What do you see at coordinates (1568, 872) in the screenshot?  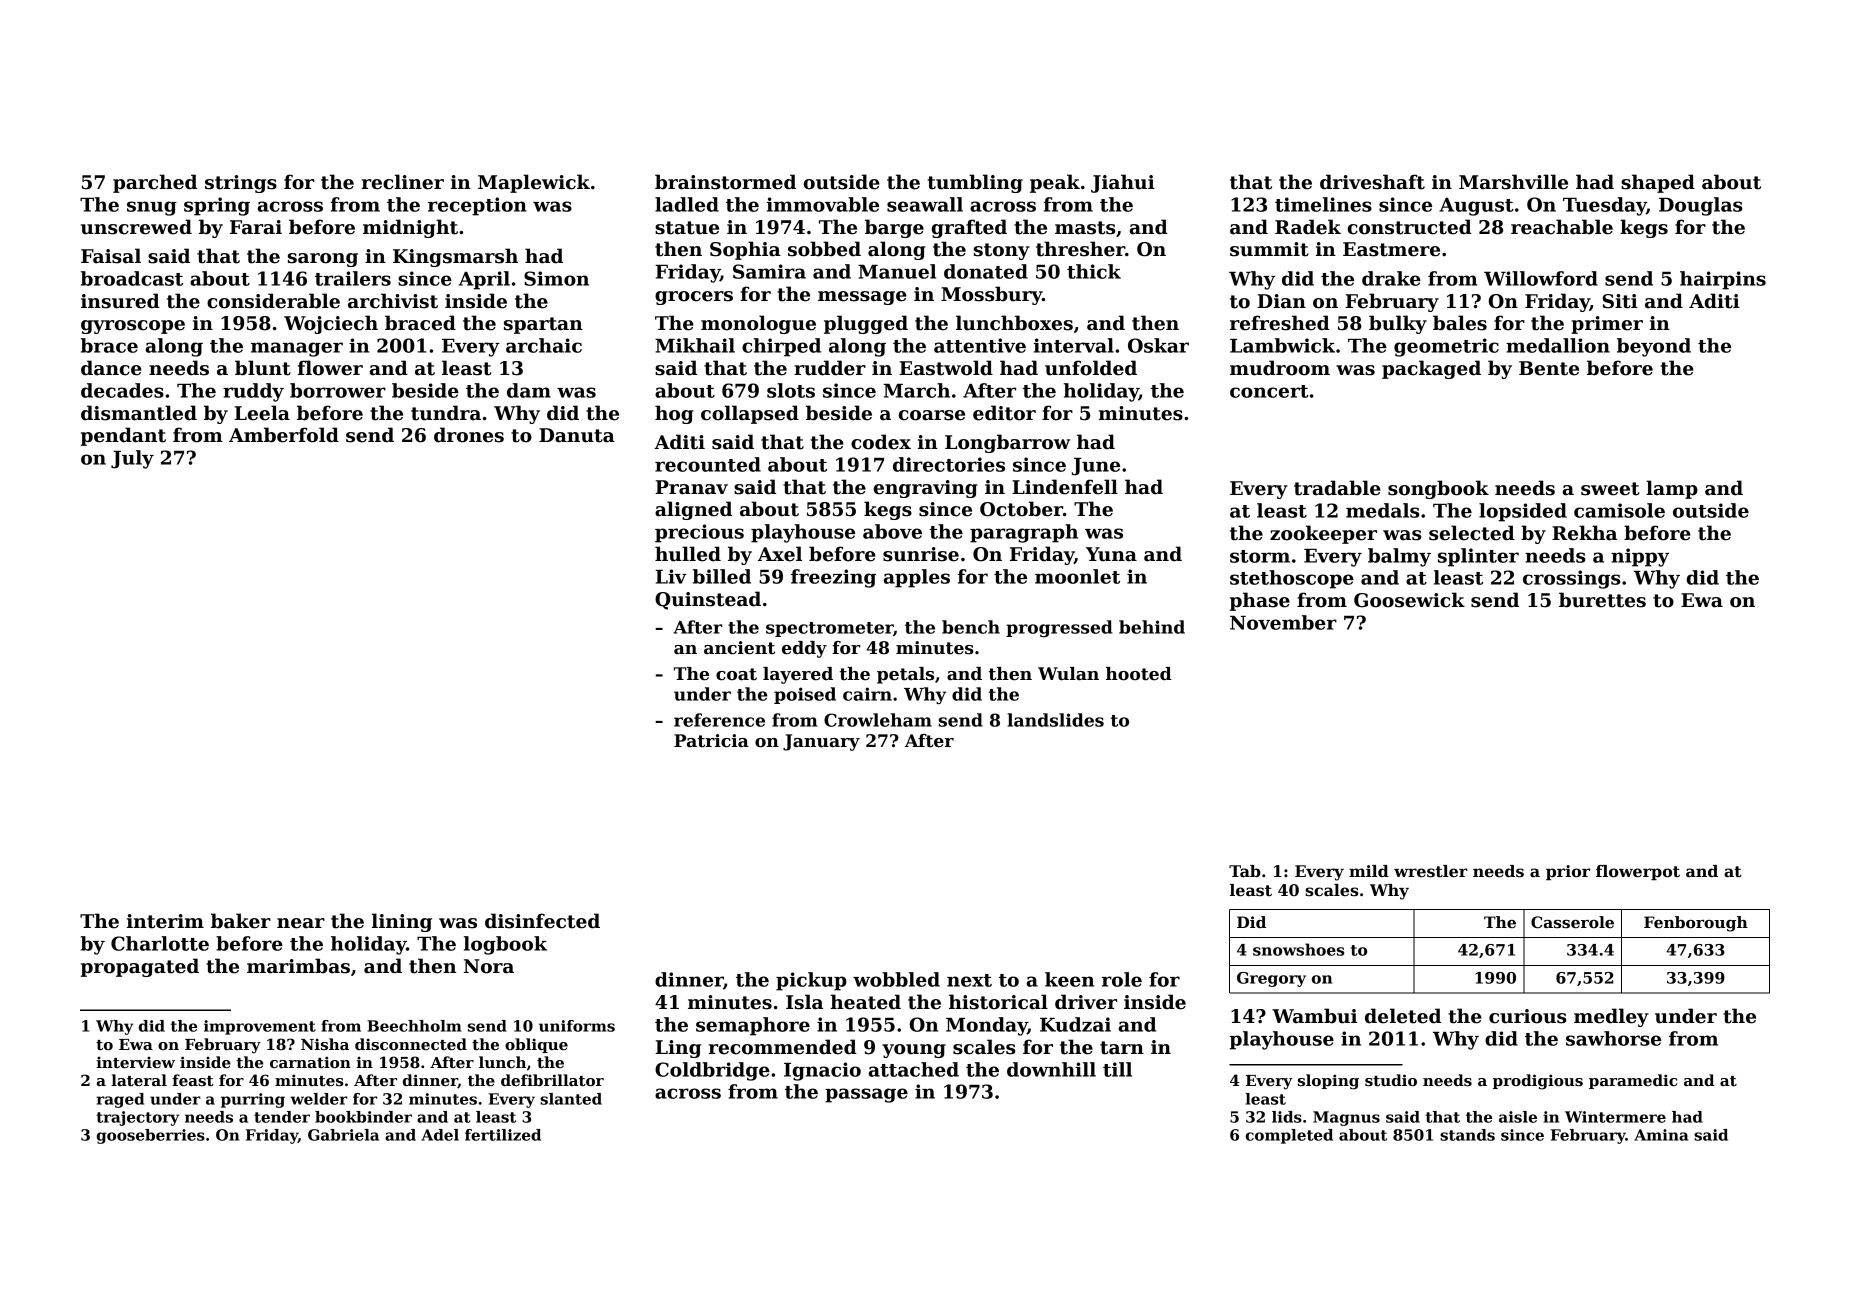 I see `prior` at bounding box center [1568, 872].
